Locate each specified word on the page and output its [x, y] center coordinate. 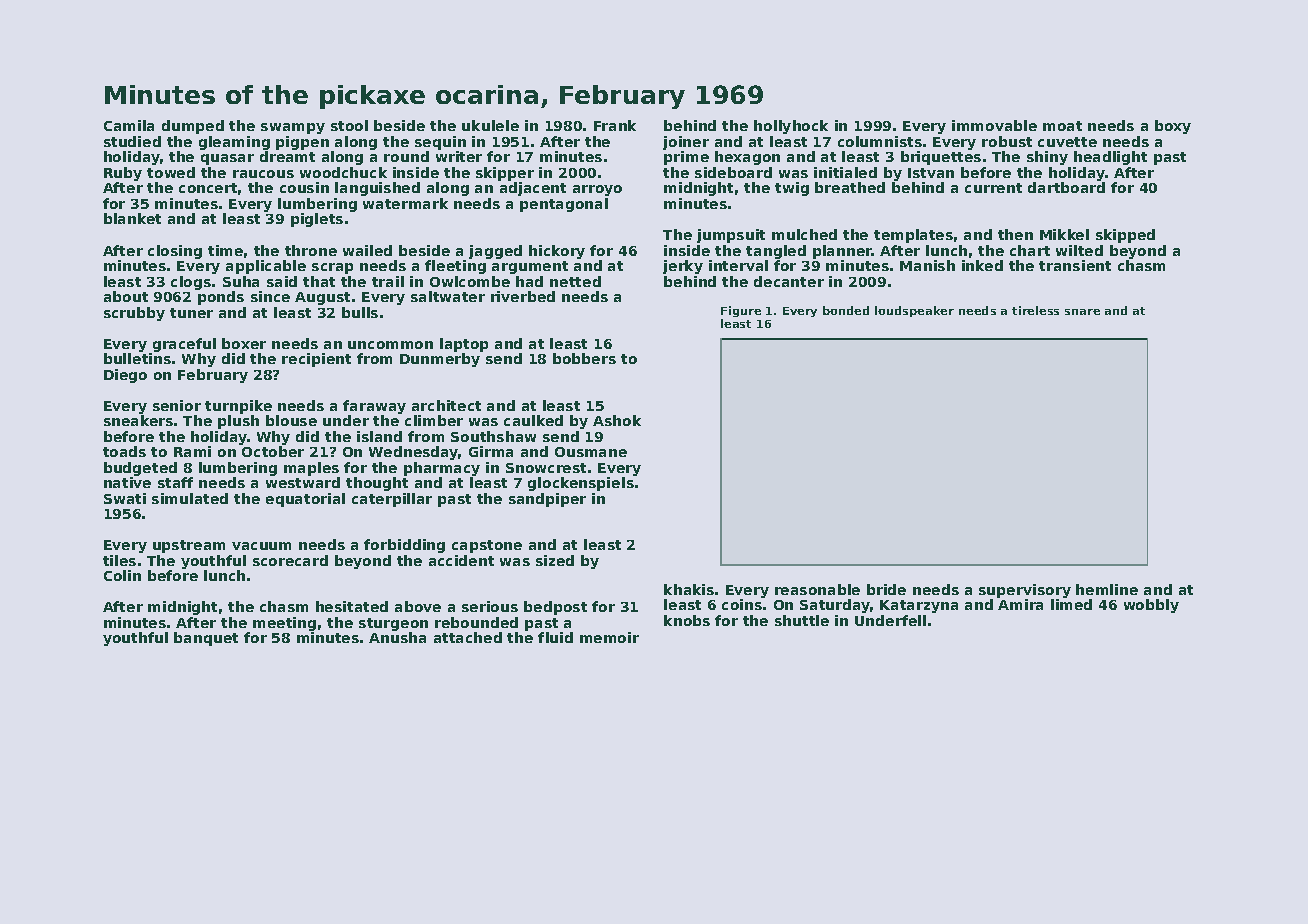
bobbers [584, 358]
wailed [367, 250]
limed [1071, 604]
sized [555, 560]
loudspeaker [914, 311]
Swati [125, 498]
